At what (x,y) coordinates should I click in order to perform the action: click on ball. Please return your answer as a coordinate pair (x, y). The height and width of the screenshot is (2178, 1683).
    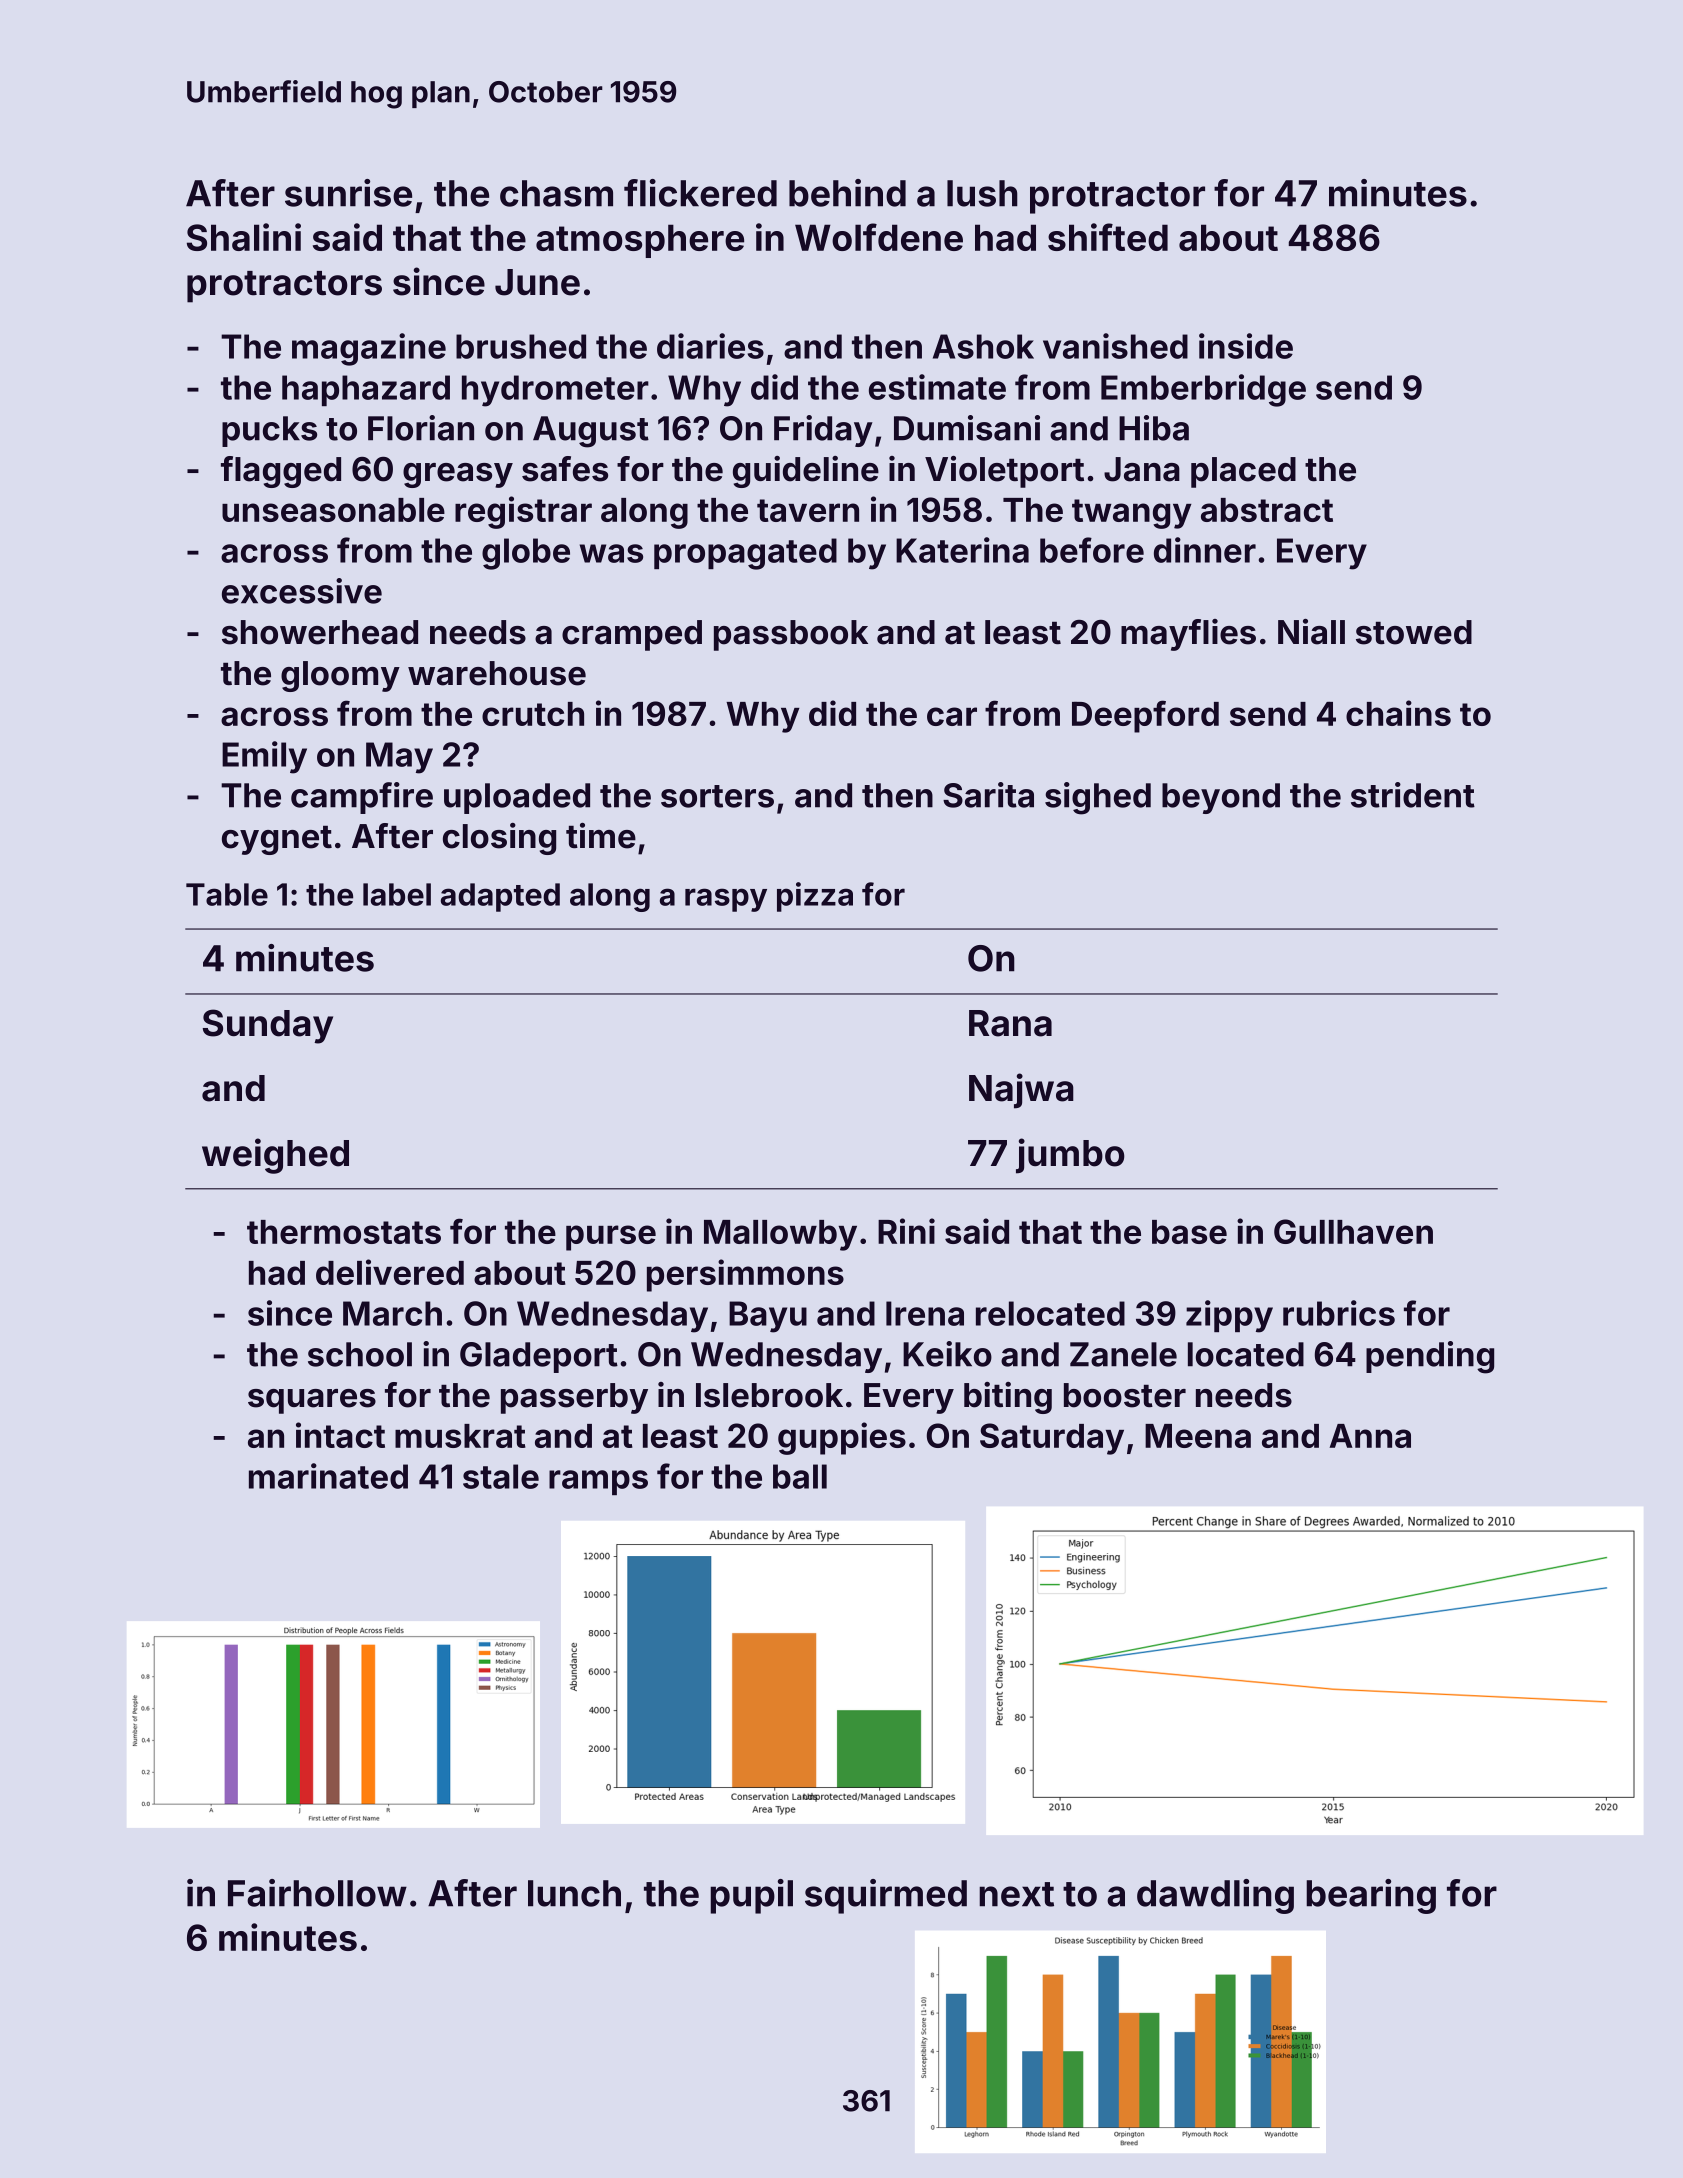
    Looking at the image, I should click on (800, 1476).
